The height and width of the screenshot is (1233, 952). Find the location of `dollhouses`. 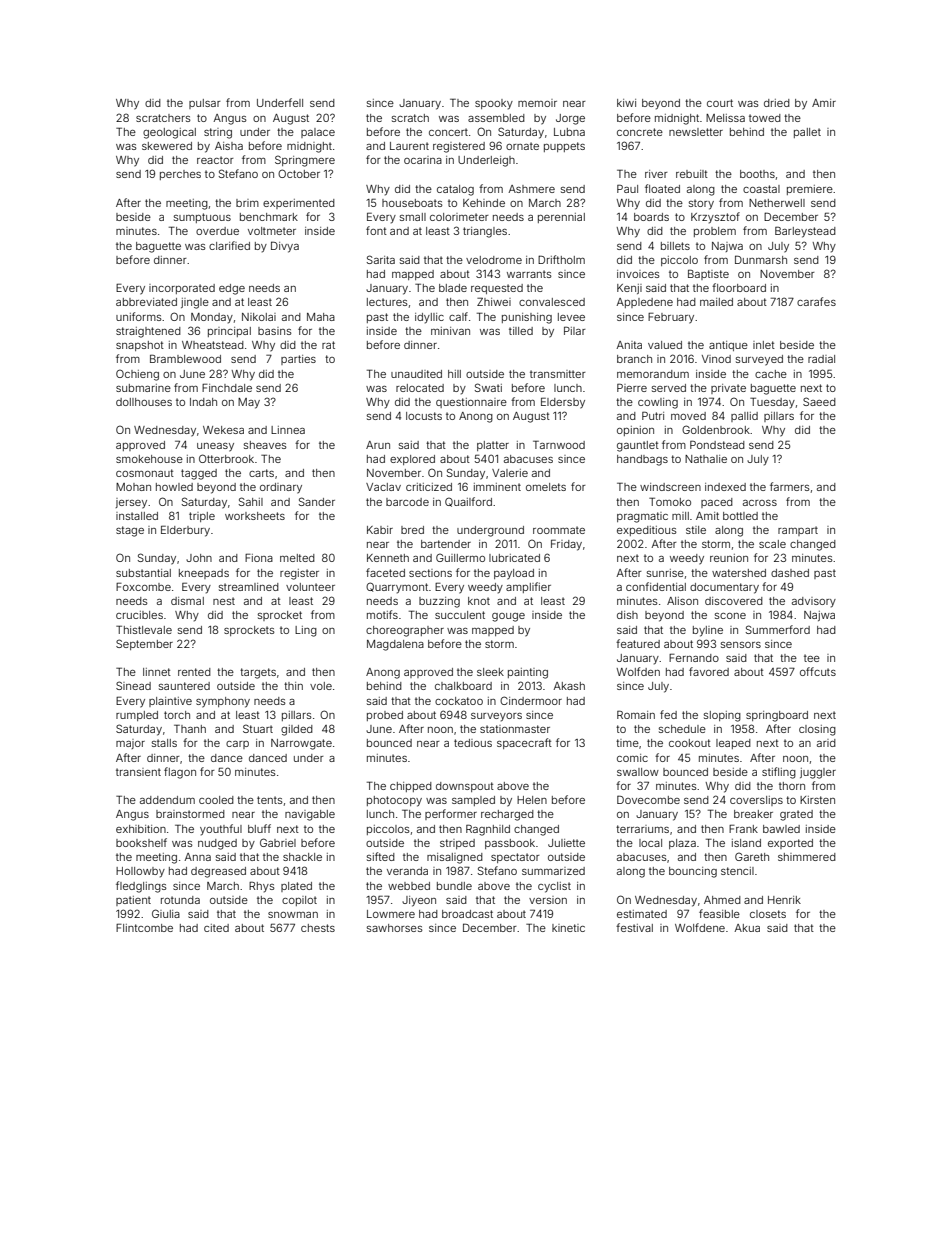

dollhouses is located at coordinates (144, 402).
